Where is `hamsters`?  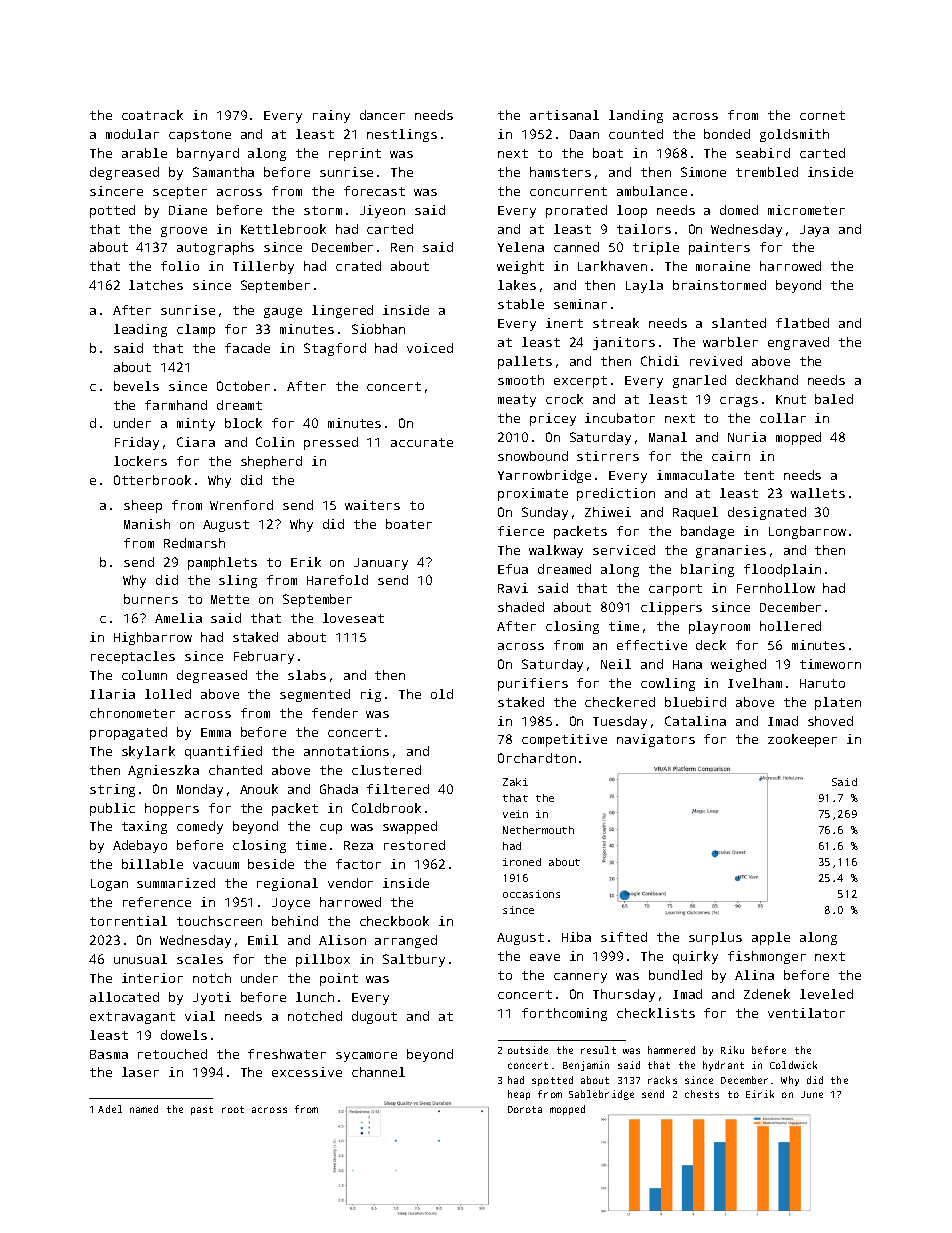 hamsters is located at coordinates (560, 172).
